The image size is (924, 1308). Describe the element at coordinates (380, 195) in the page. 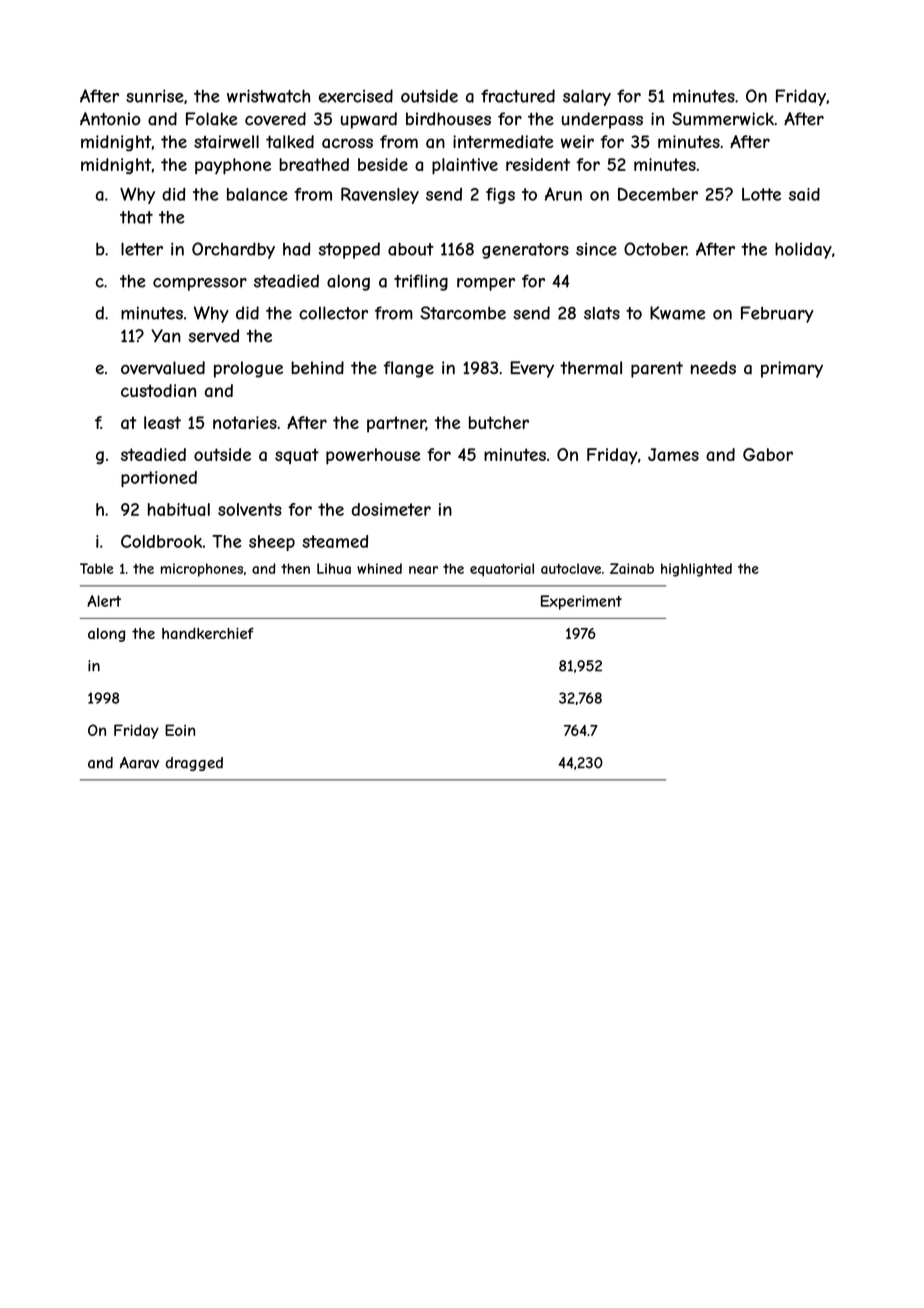

I see `Ravensley` at that location.
